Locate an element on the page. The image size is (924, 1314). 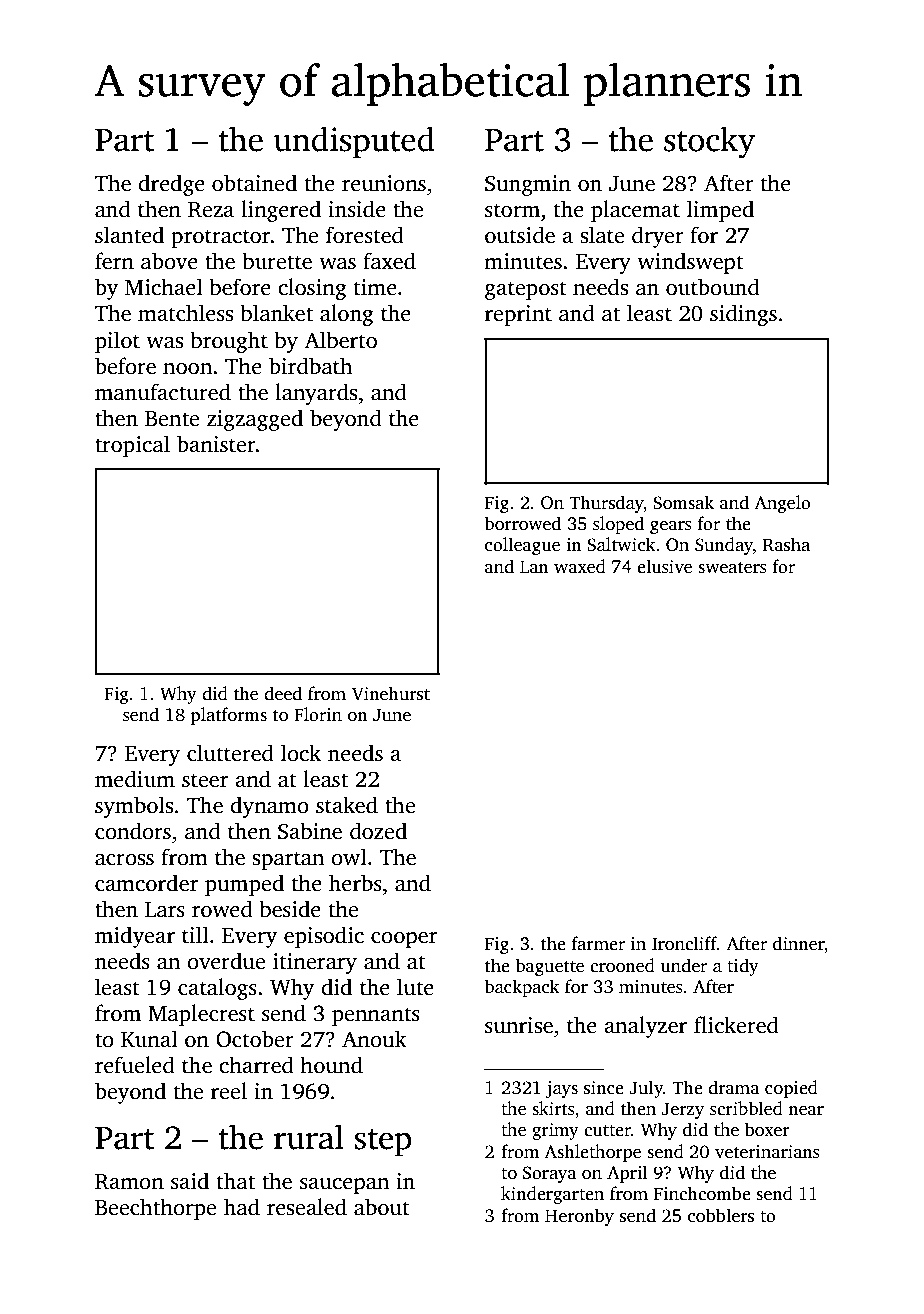
Angelo is located at coordinates (782, 504).
